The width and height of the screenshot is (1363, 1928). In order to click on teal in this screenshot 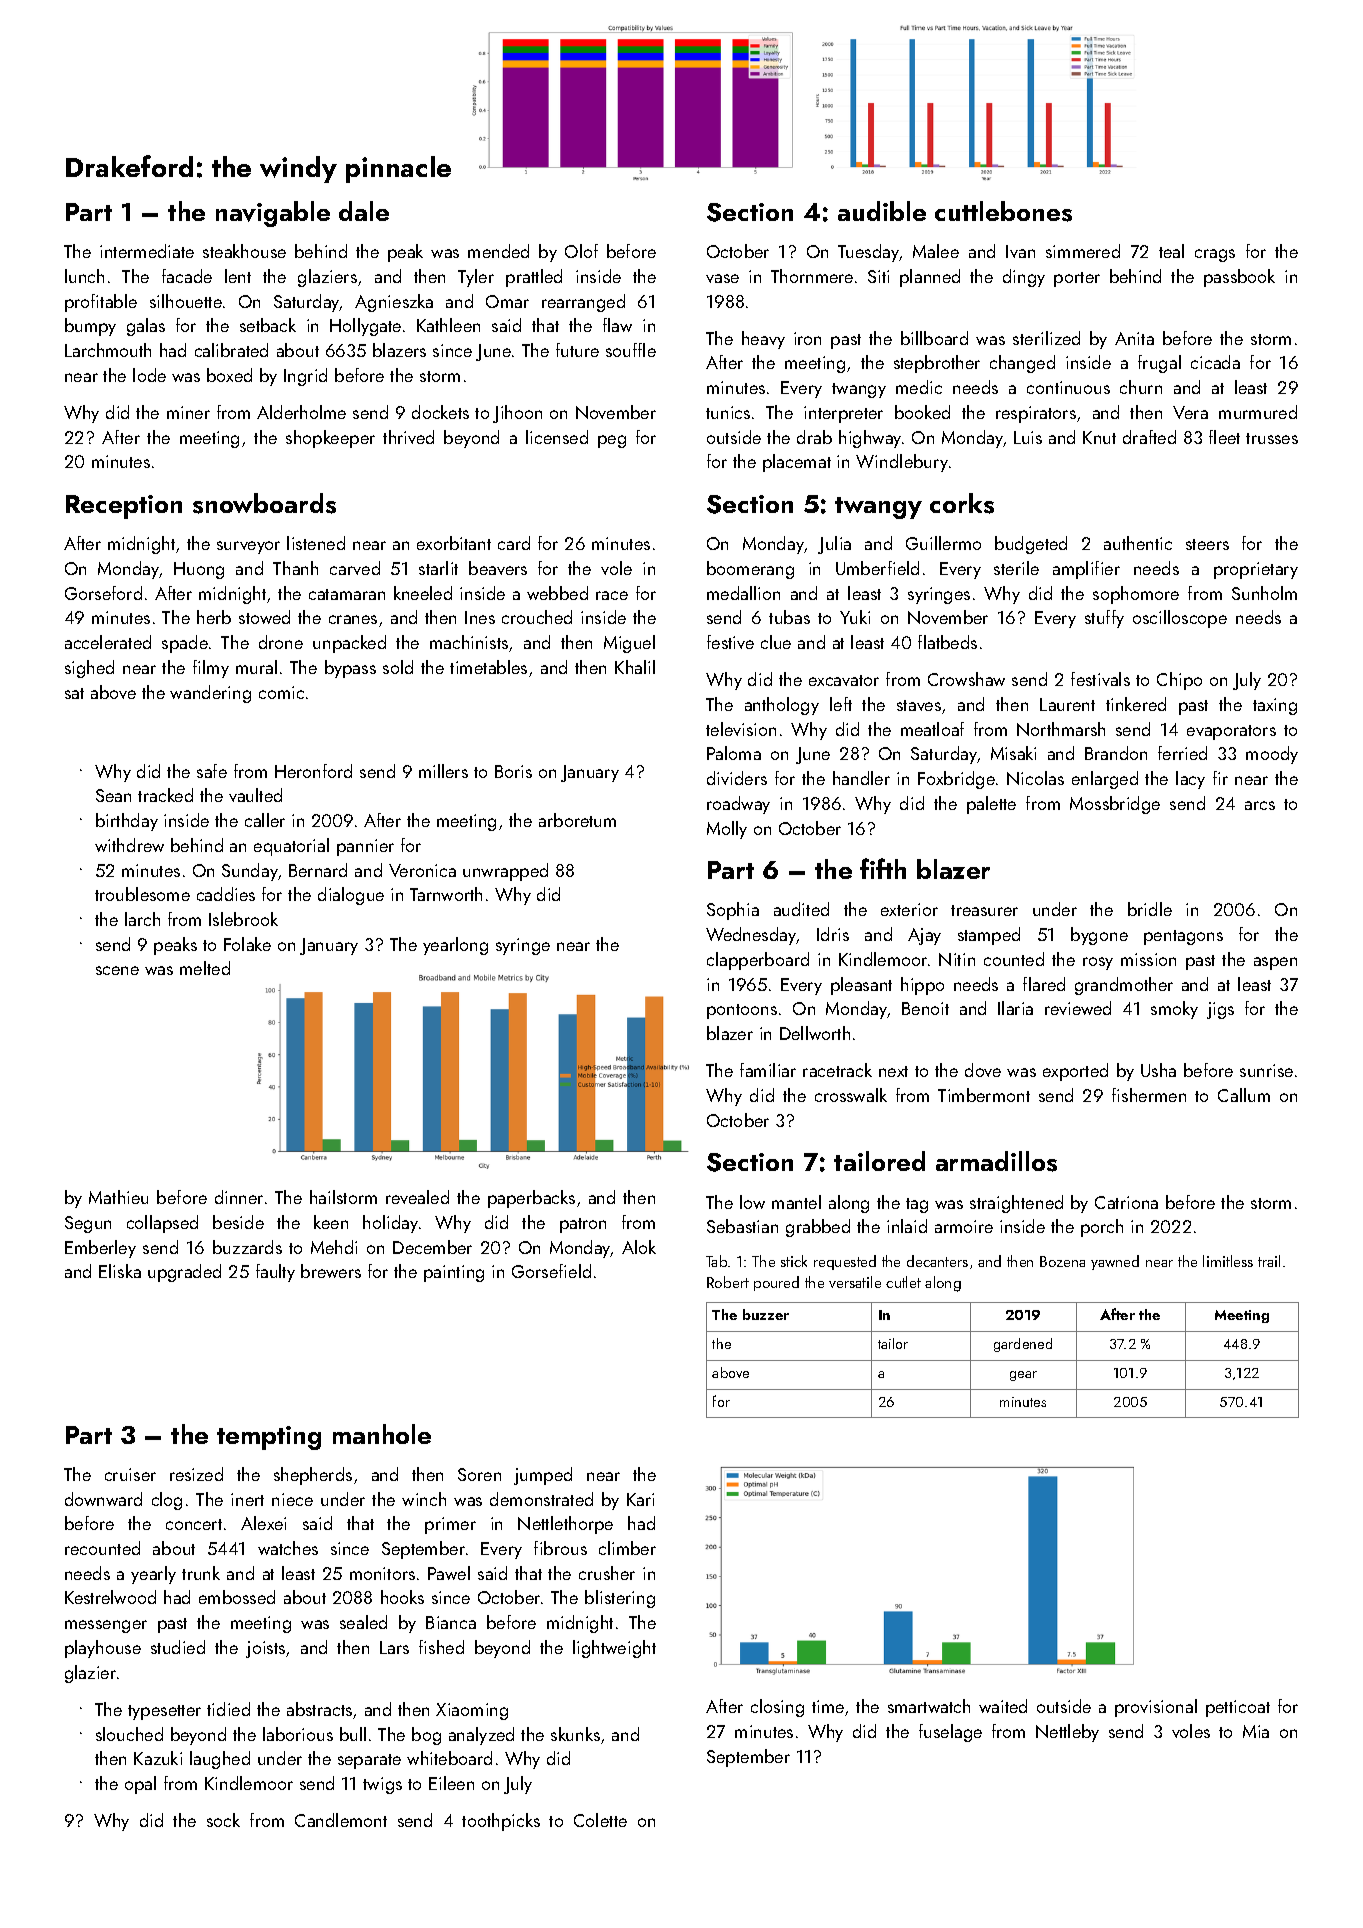, I will do `click(1171, 251)`.
